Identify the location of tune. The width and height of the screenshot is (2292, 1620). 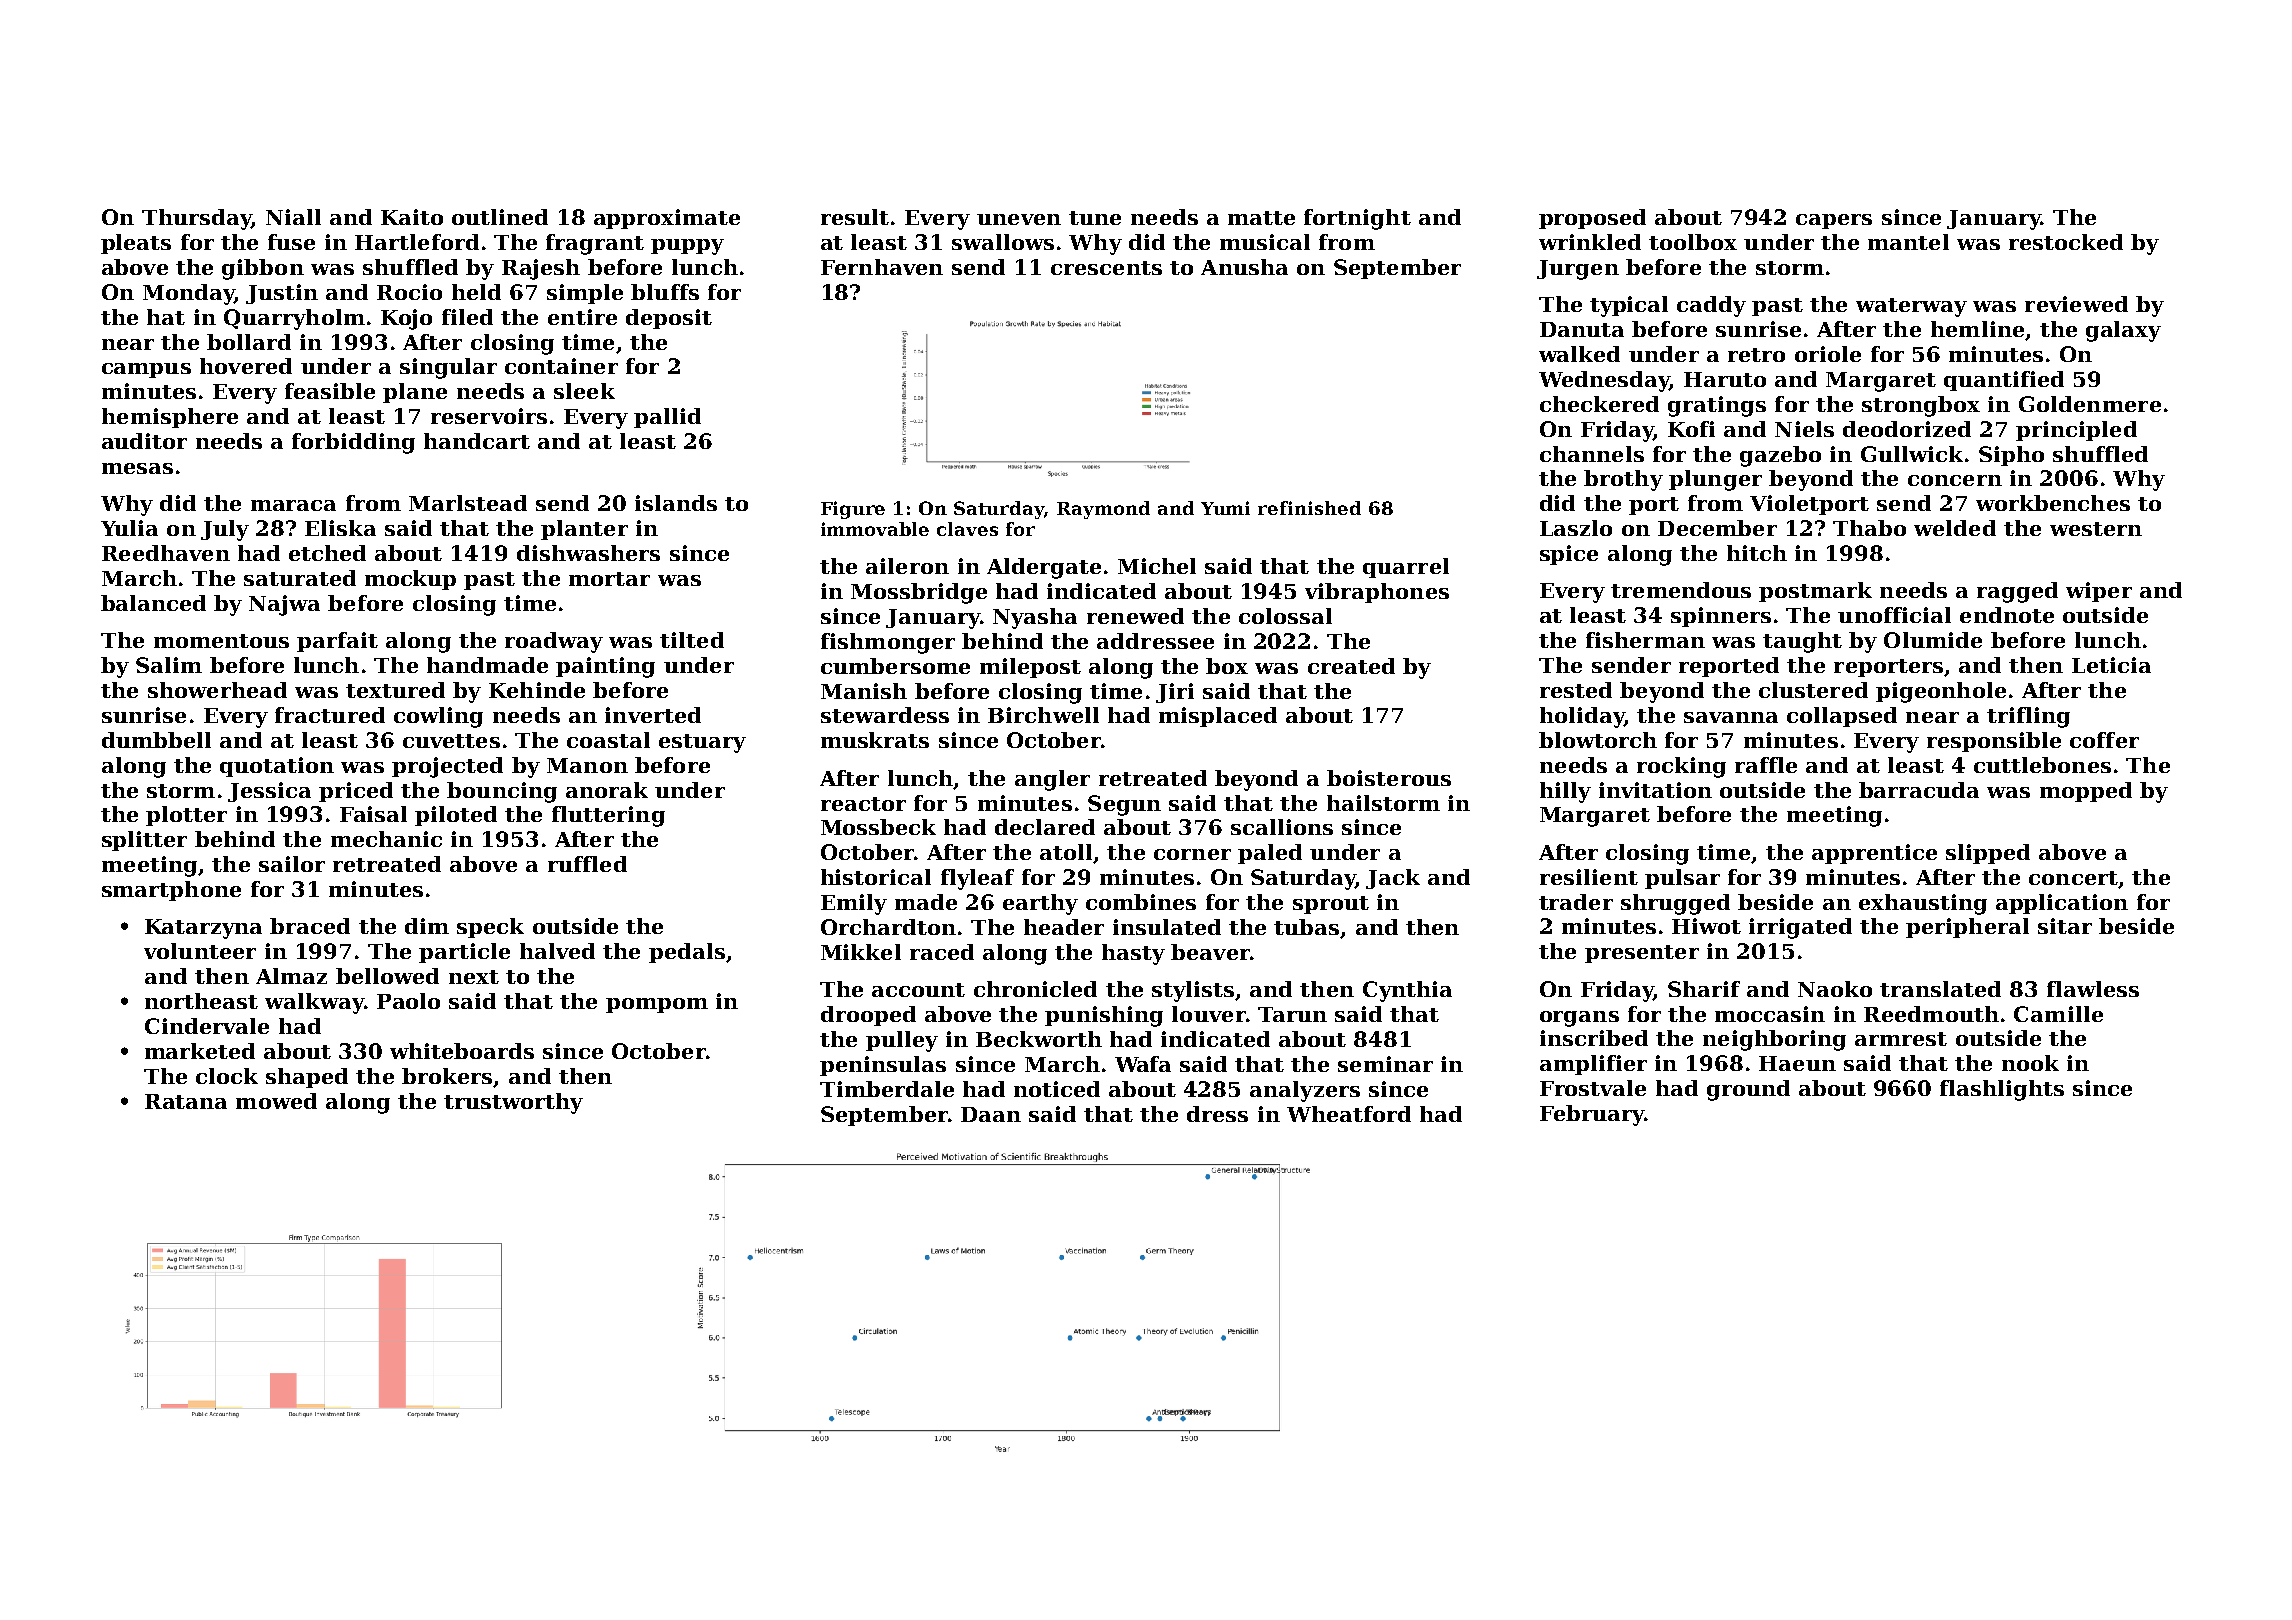
(1095, 218).
